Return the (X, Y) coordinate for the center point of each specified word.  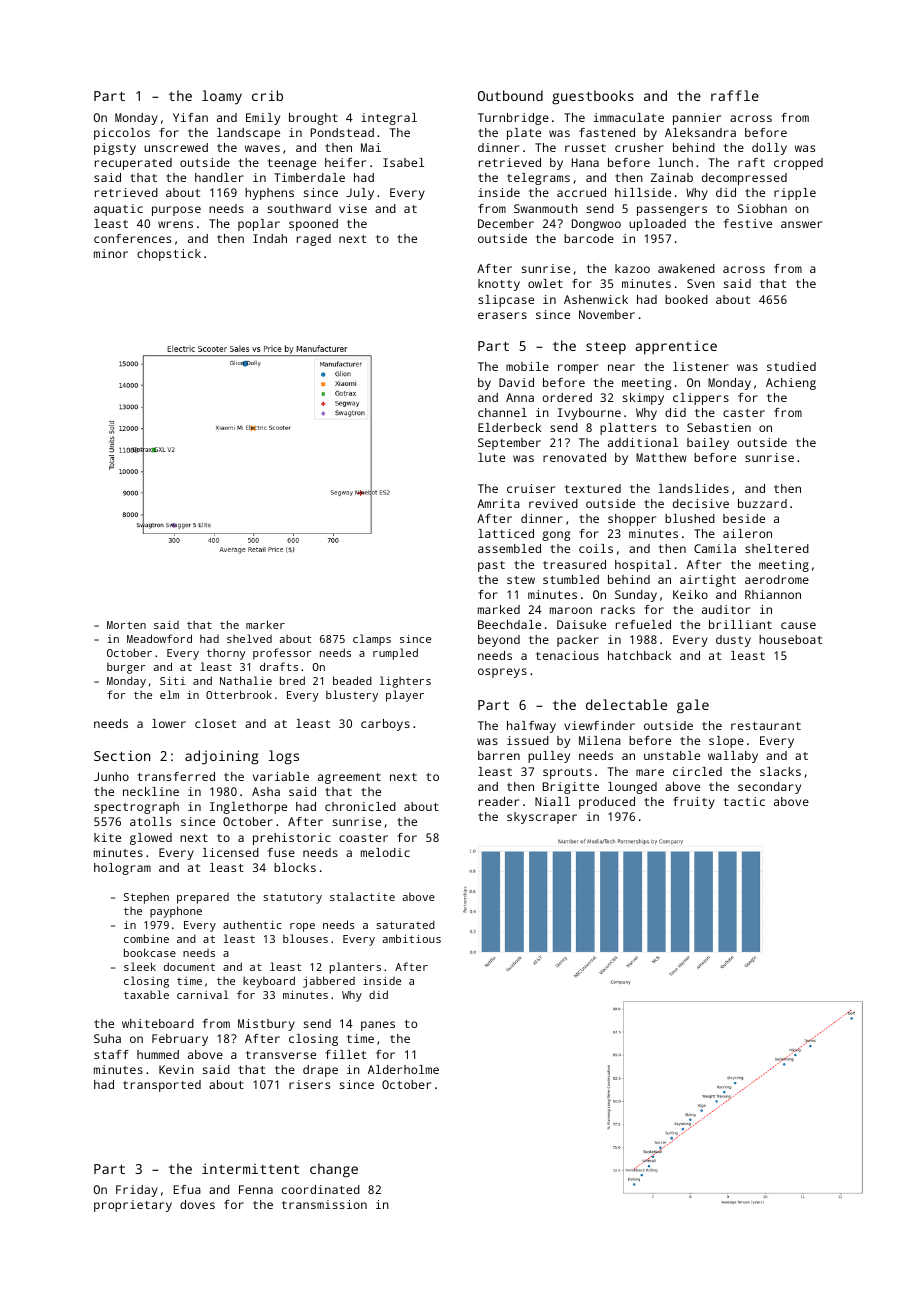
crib (267, 95)
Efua (187, 1189)
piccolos (122, 134)
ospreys (502, 673)
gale (693, 706)
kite (107, 837)
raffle (735, 95)
